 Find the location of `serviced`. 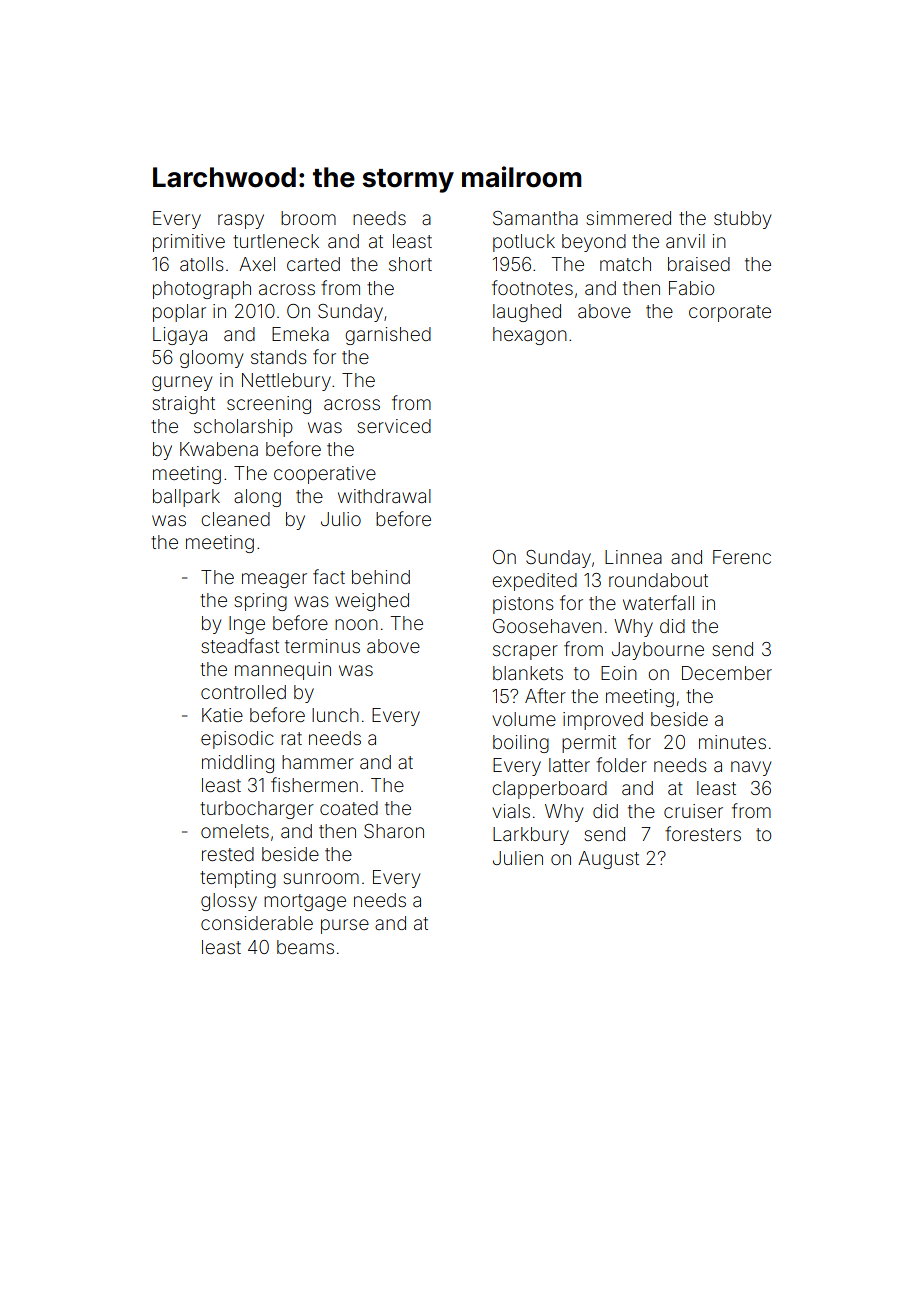

serviced is located at coordinates (394, 426).
